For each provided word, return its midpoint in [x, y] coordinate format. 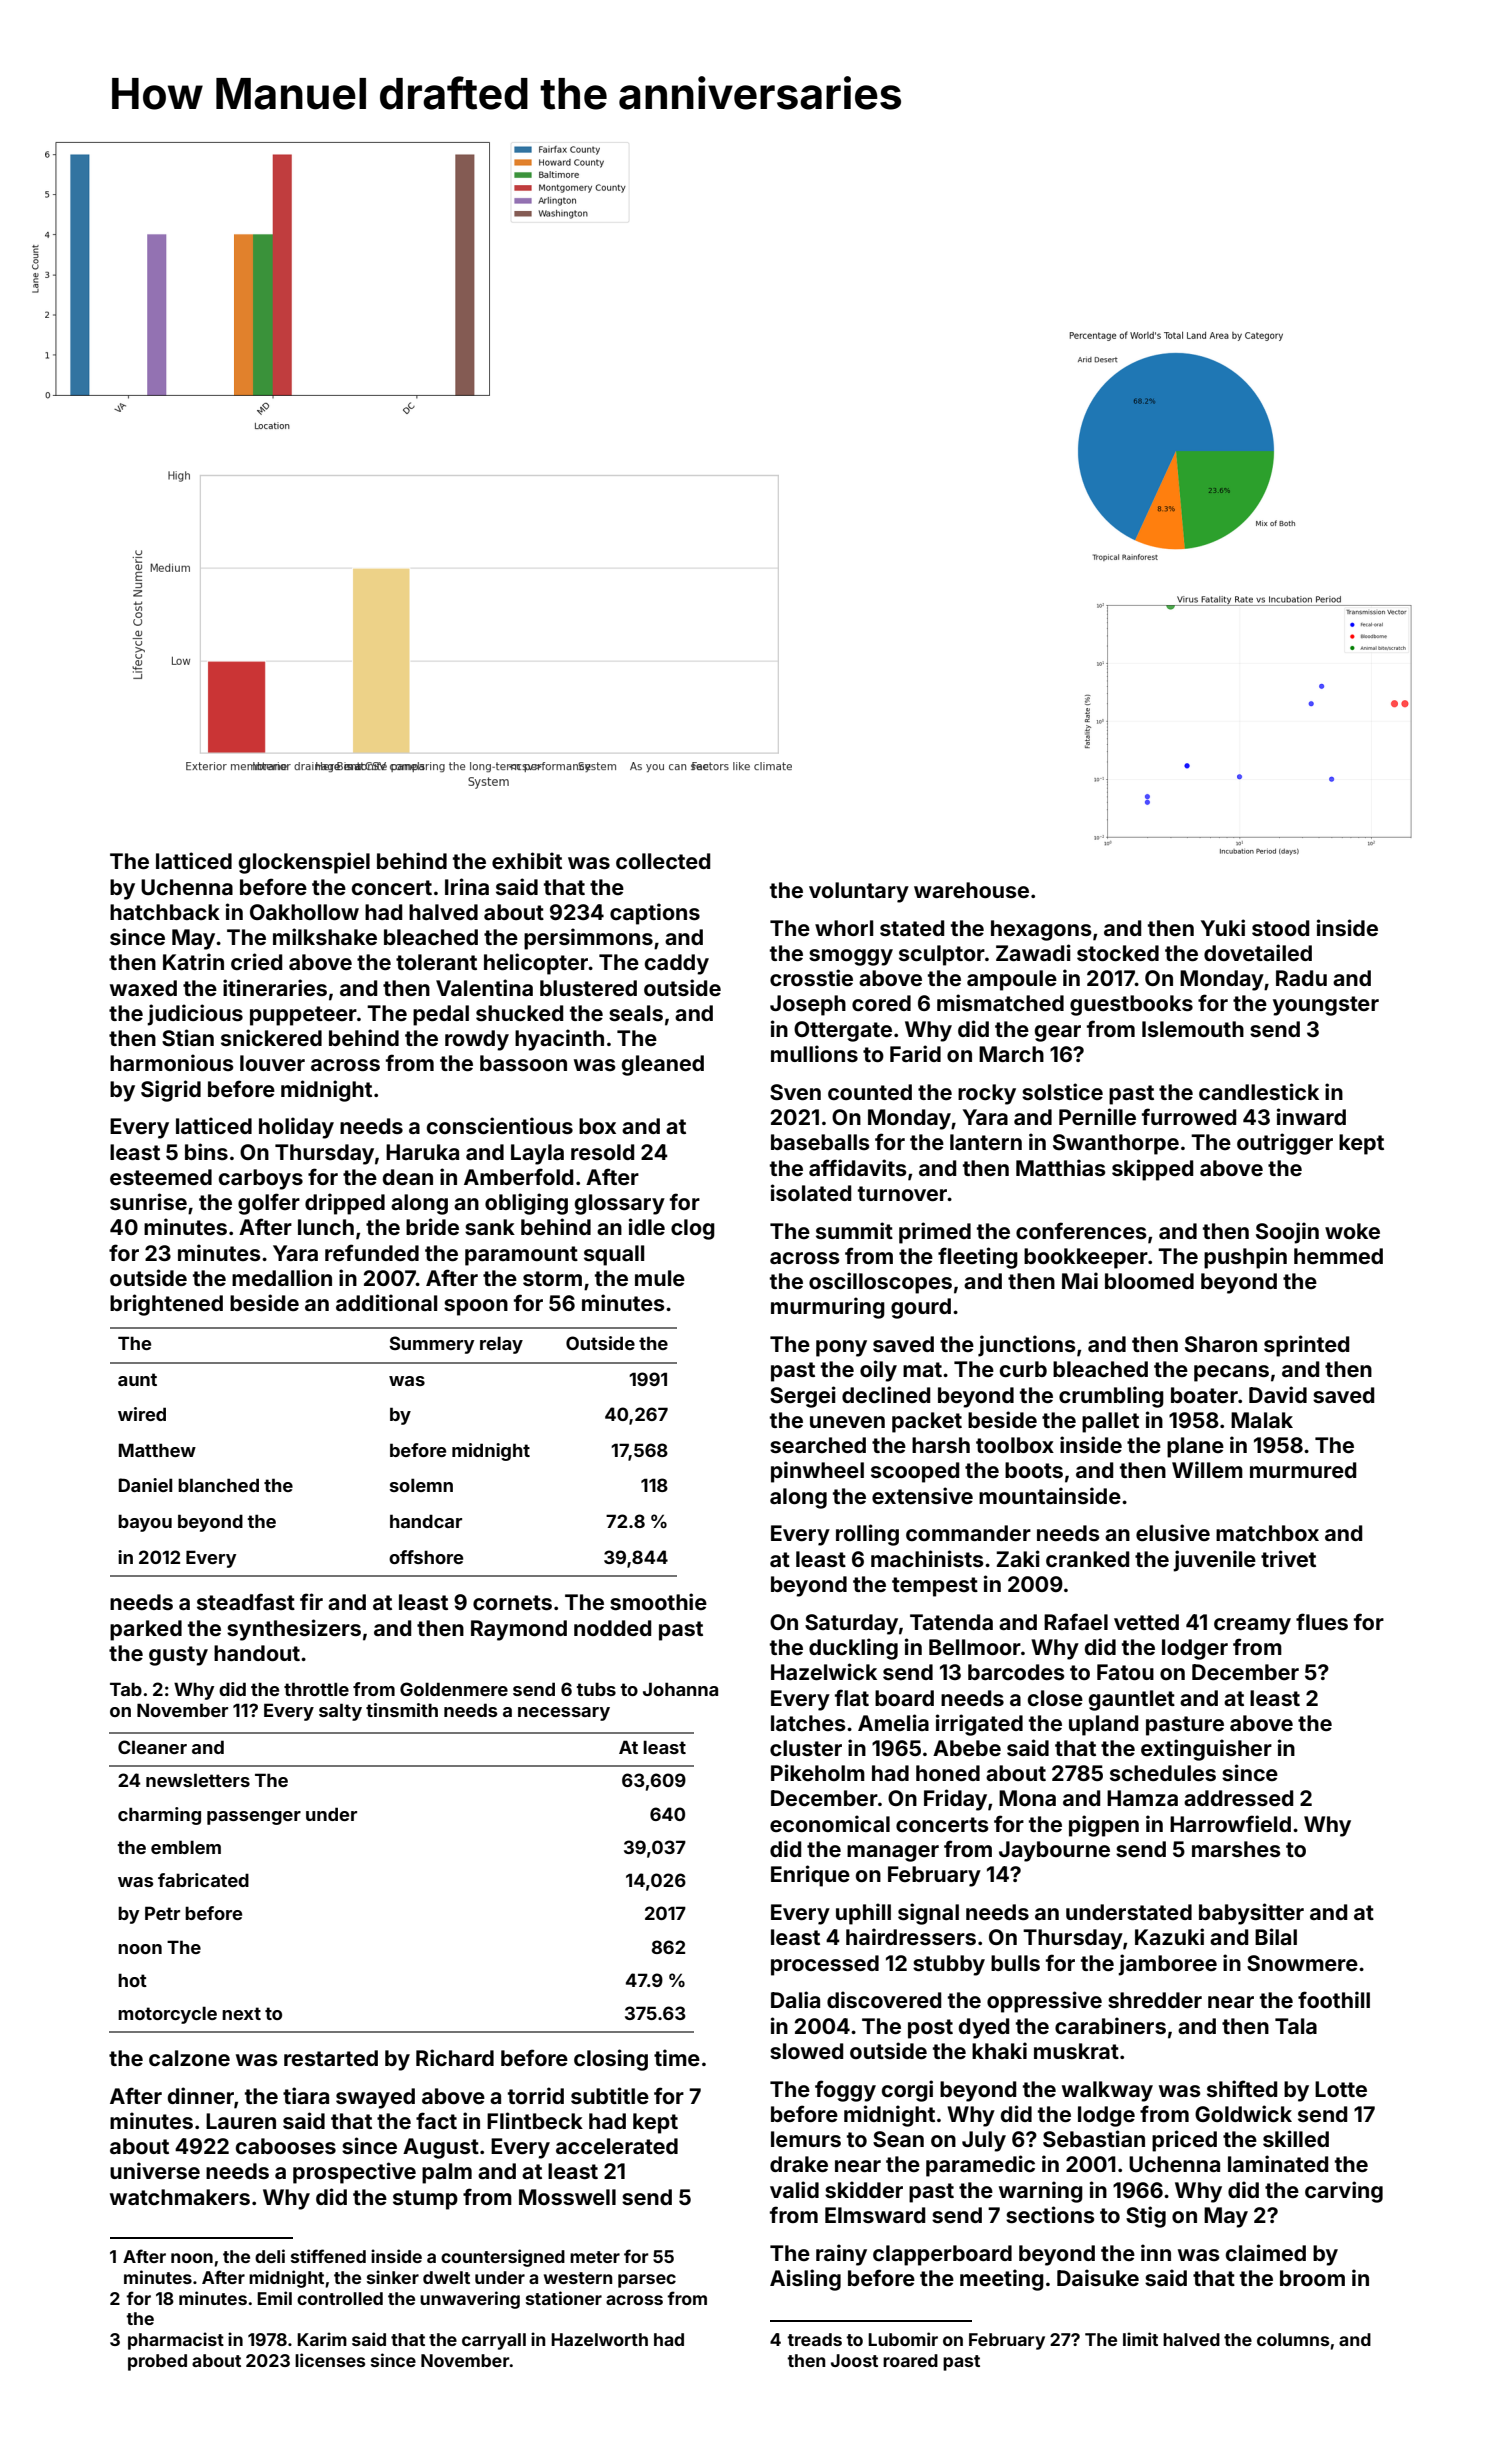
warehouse [971, 890]
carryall [494, 2341]
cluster [806, 1748]
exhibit [527, 860]
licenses [330, 2360]
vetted [1146, 1622]
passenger [254, 1818]
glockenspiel [304, 863]
